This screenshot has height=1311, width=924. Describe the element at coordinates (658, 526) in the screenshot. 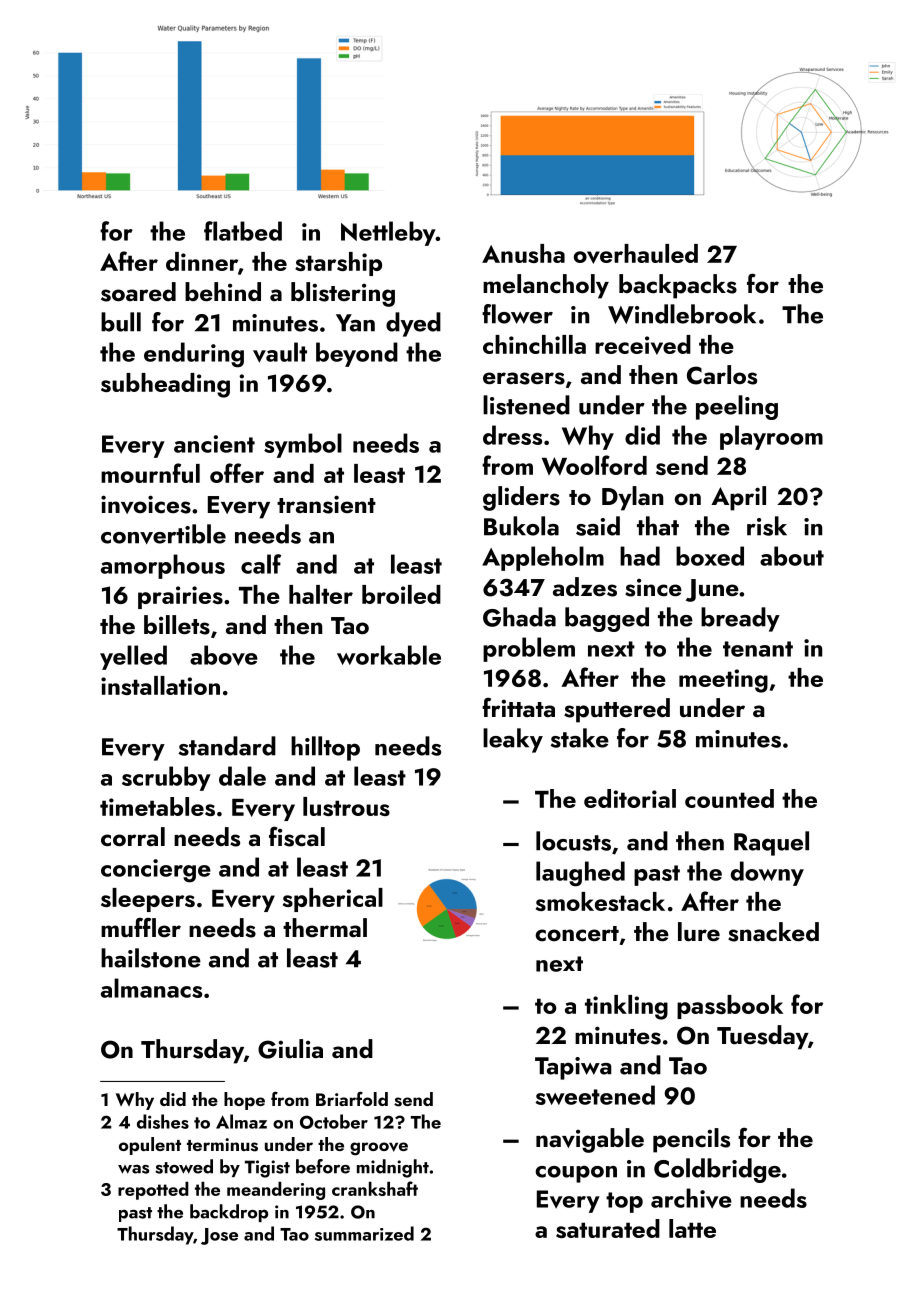

I see `that` at that location.
